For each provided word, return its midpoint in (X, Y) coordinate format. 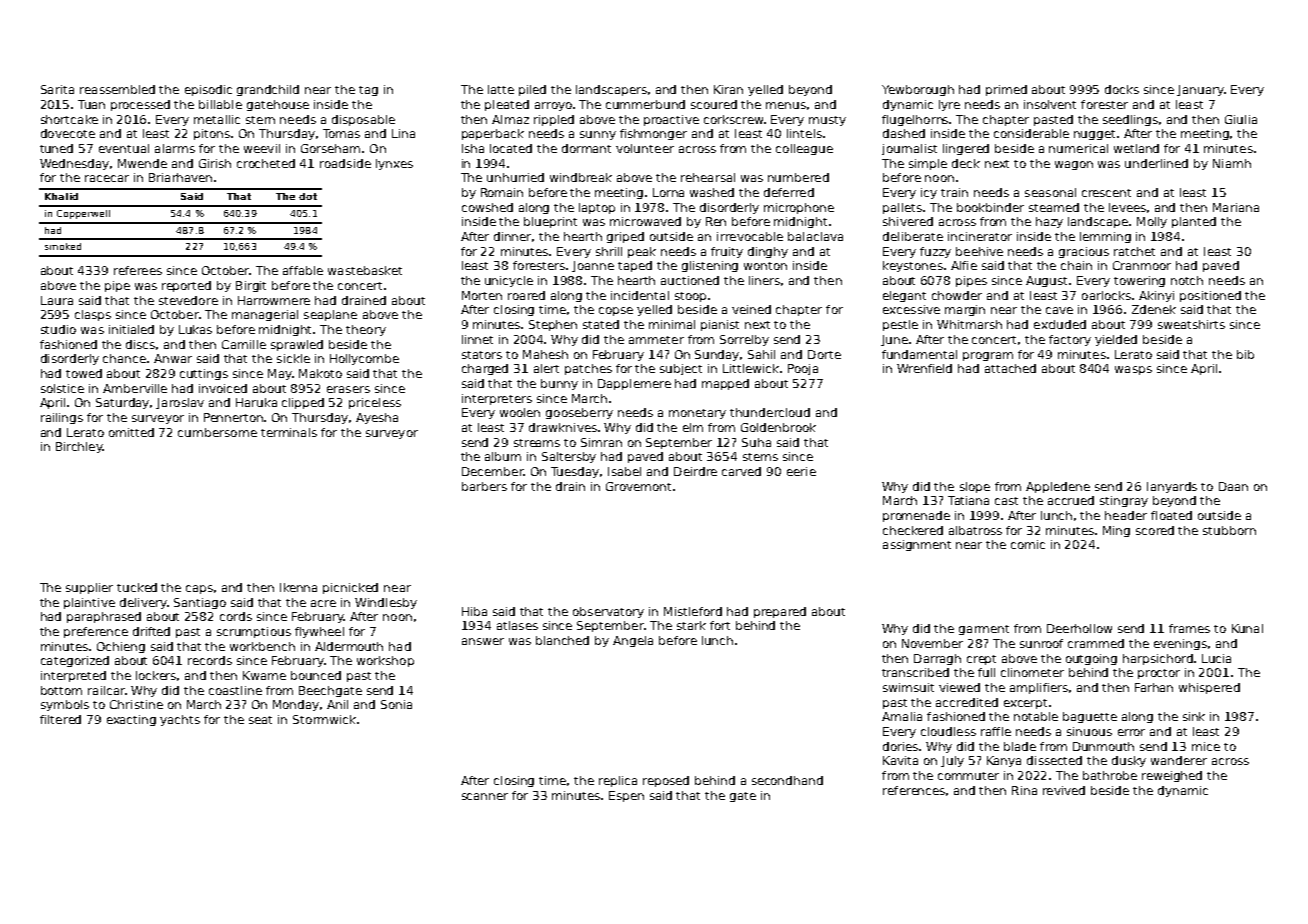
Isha (473, 148)
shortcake (69, 119)
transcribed (915, 672)
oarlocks (1106, 295)
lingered (966, 149)
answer (483, 641)
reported (186, 286)
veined (751, 309)
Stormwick (324, 719)
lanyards (1172, 487)
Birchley (79, 447)
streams (537, 443)
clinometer (1032, 672)
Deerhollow (1079, 628)
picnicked (350, 588)
